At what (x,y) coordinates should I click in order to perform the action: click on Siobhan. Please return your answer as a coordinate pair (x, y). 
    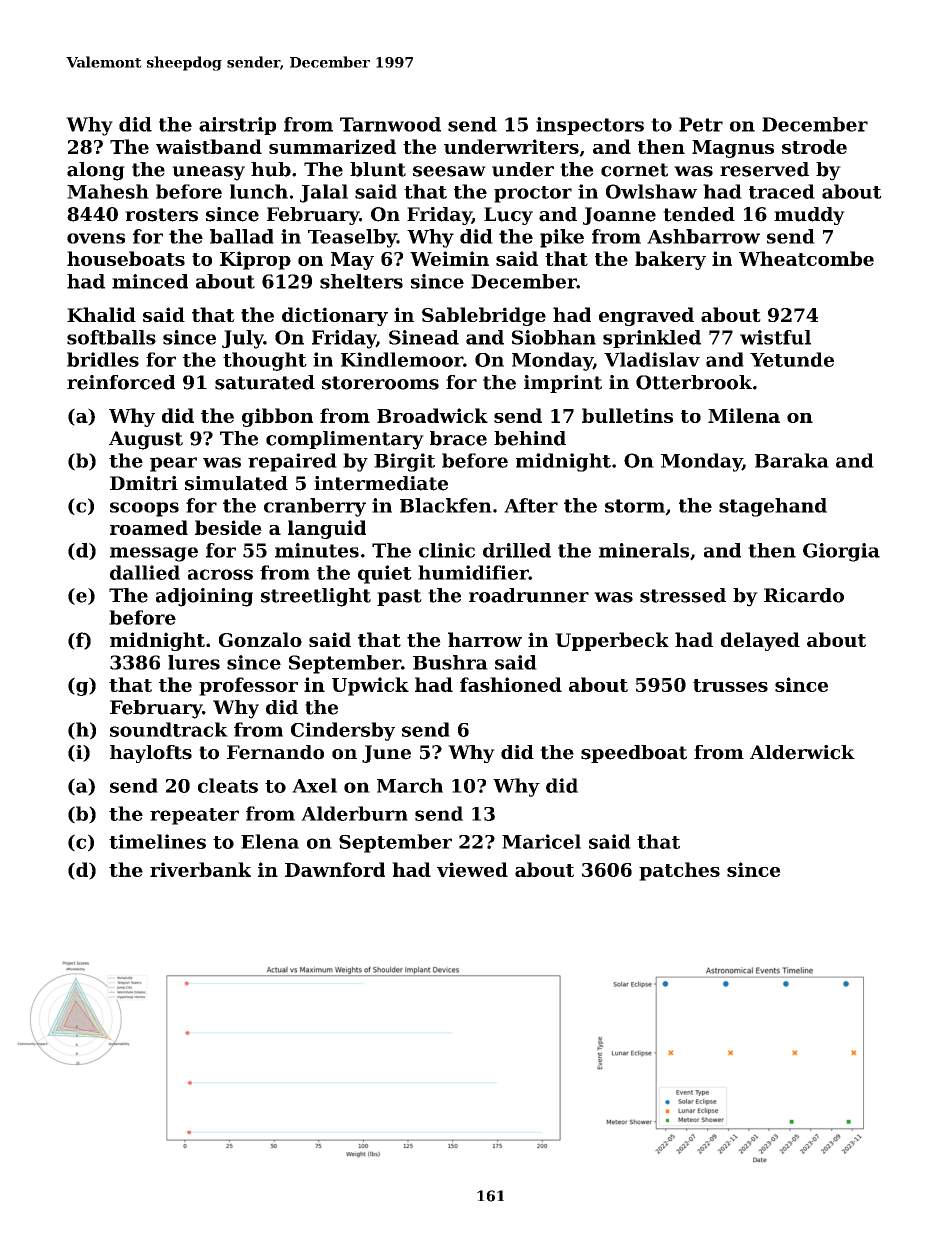
    Looking at the image, I should click on (554, 337).
